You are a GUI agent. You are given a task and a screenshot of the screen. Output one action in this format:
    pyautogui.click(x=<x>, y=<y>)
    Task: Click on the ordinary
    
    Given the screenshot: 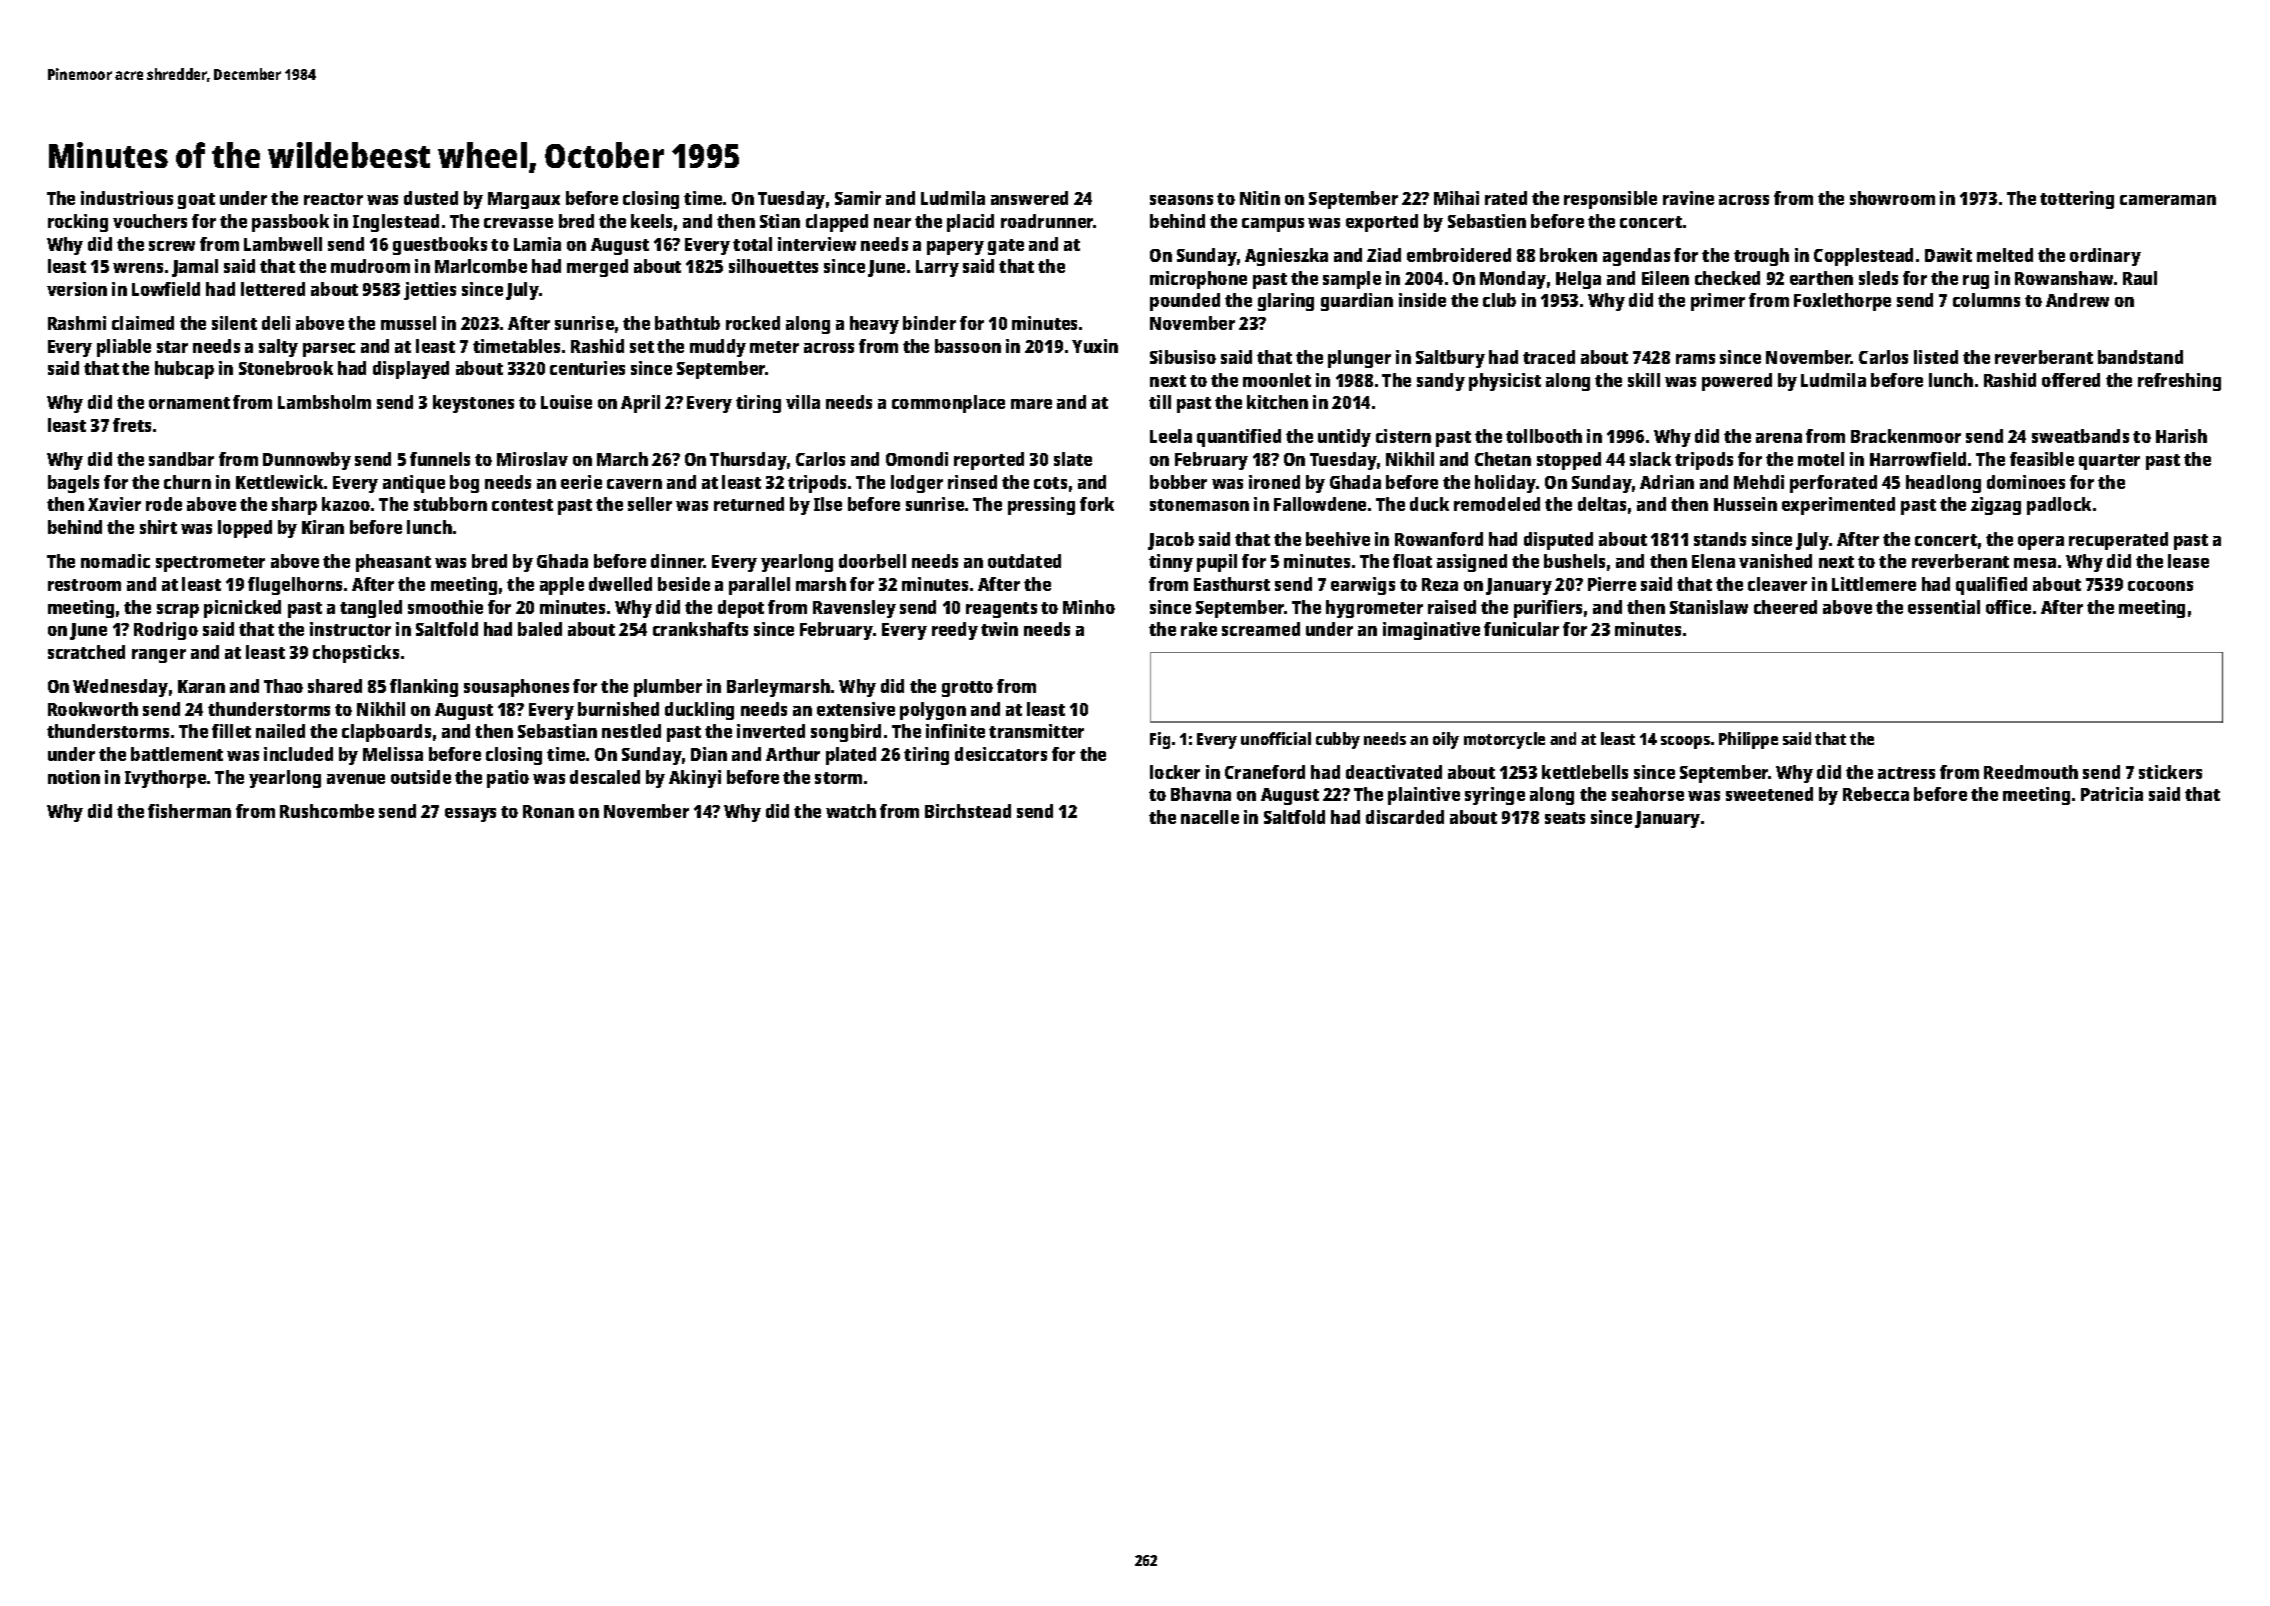 What is the action you would take?
    pyautogui.click(x=2105, y=257)
